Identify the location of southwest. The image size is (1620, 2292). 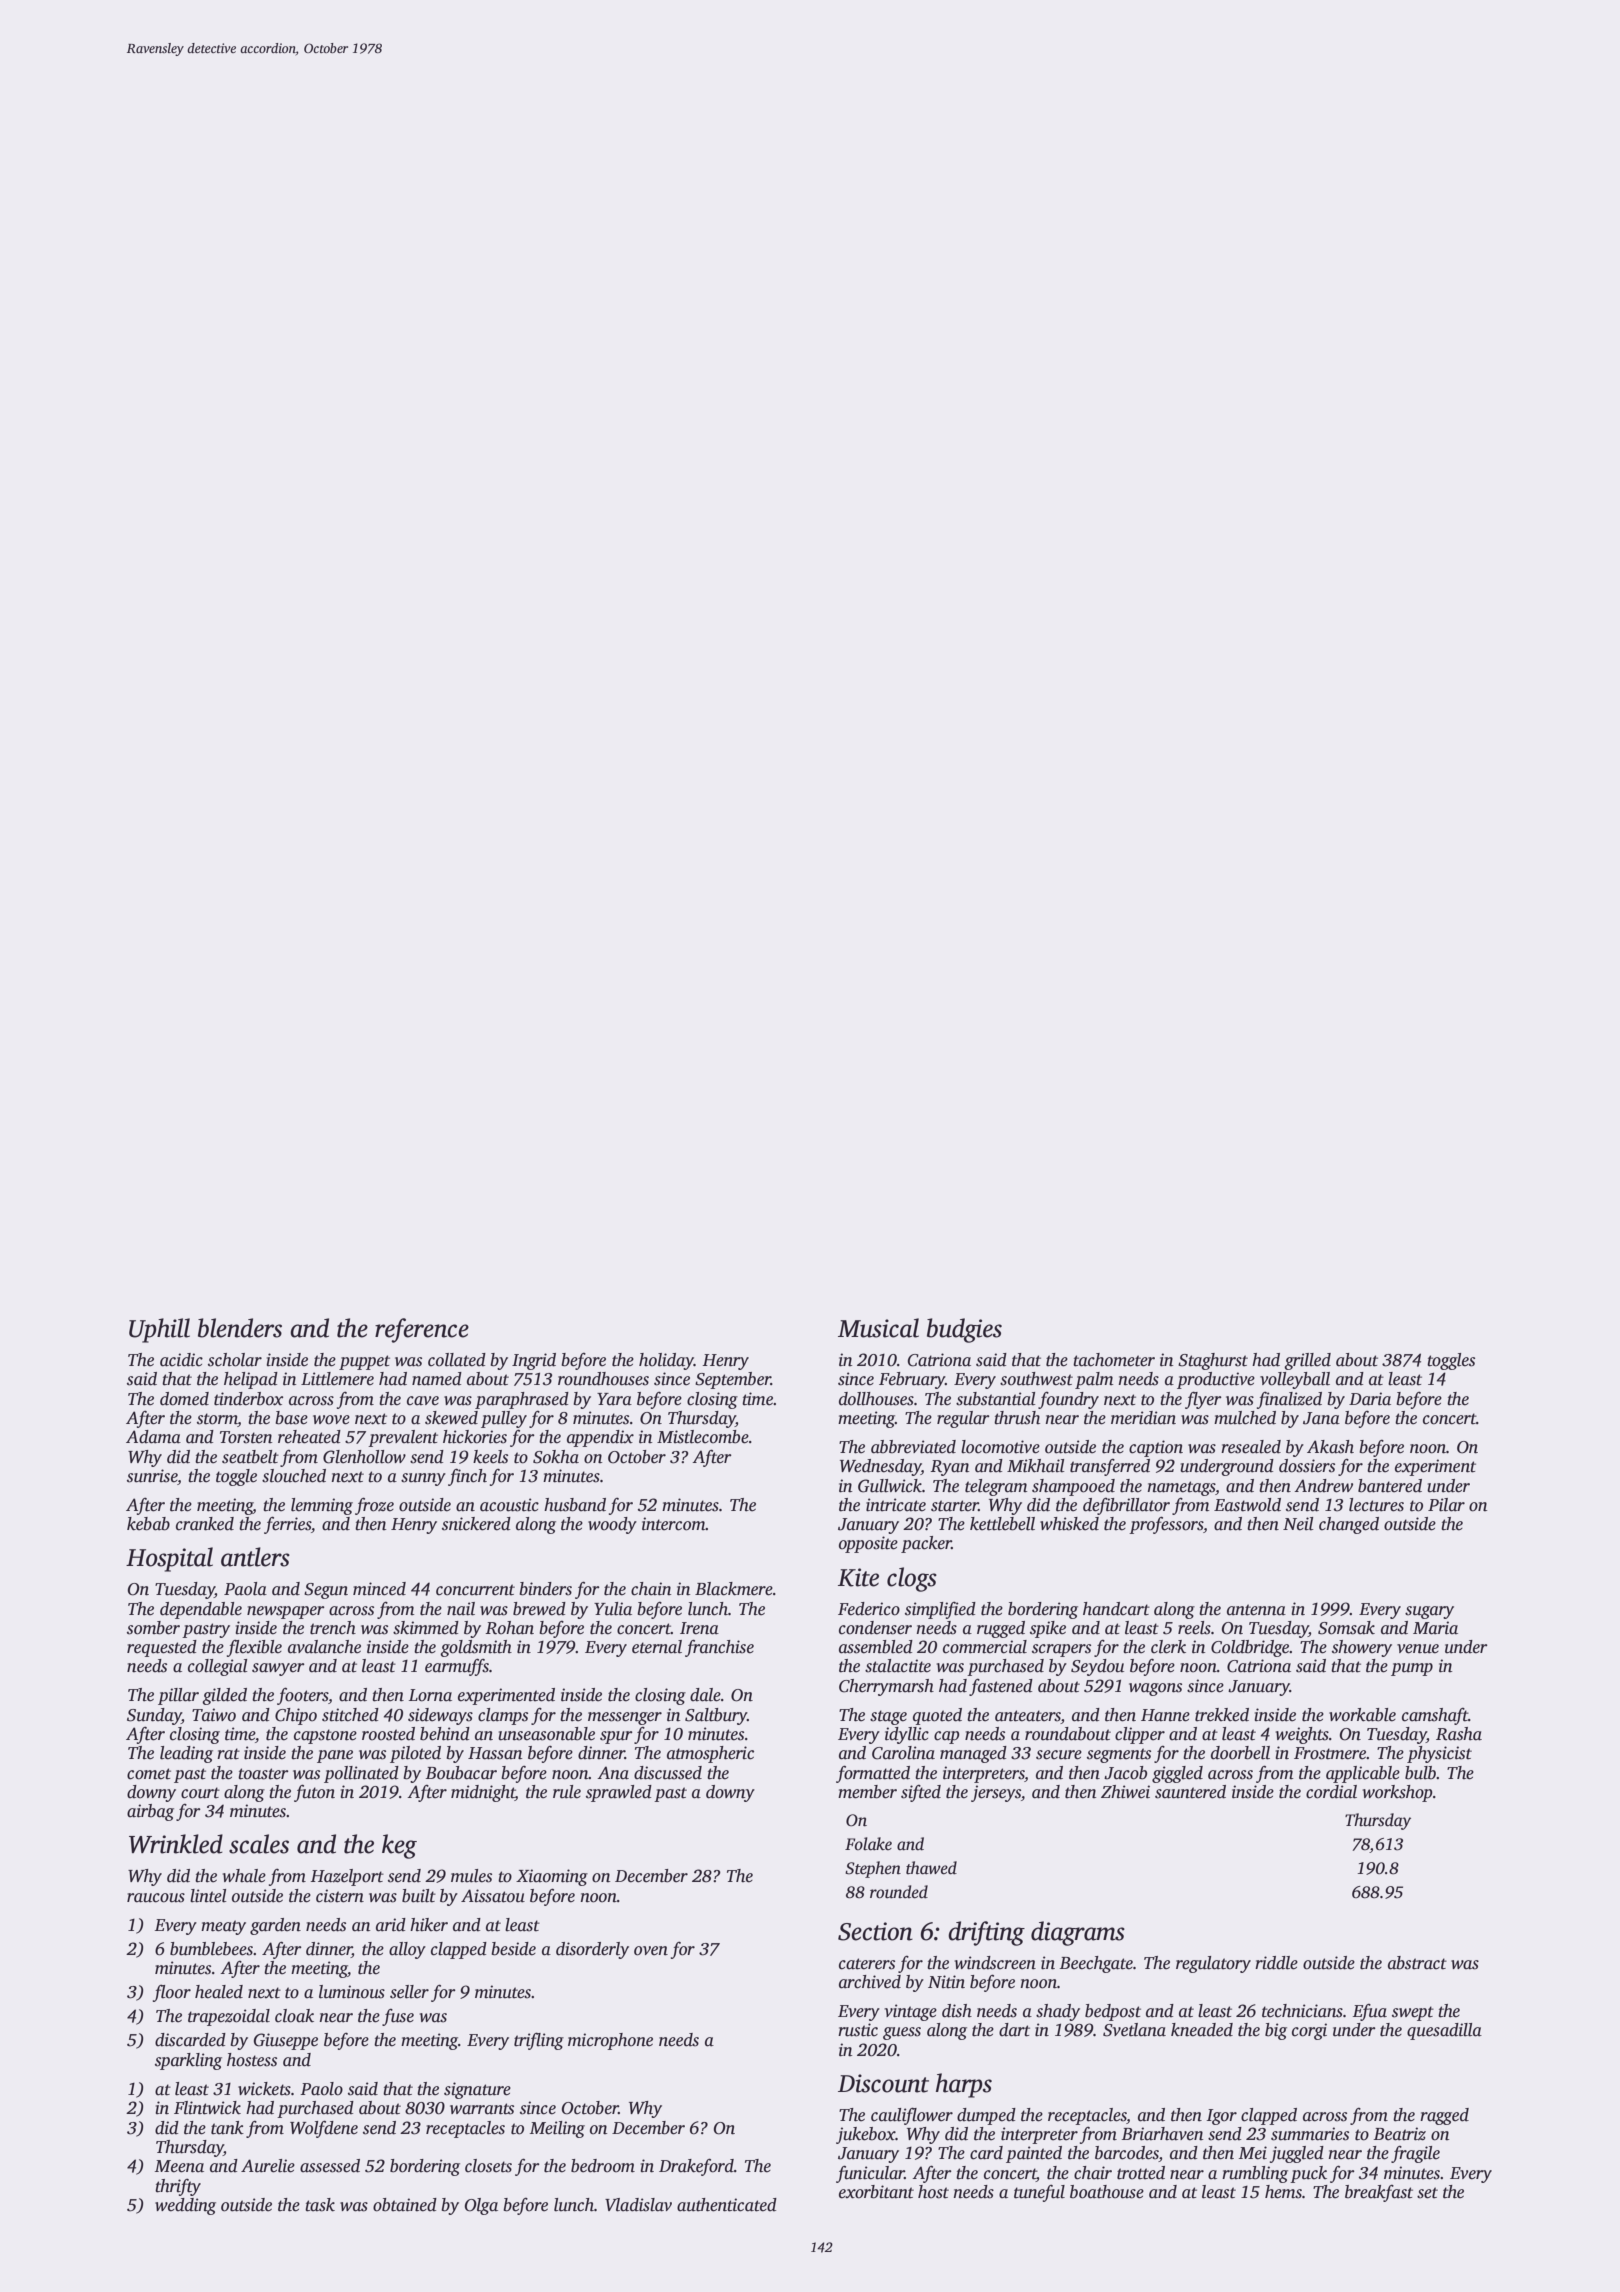
(1036, 1379).
